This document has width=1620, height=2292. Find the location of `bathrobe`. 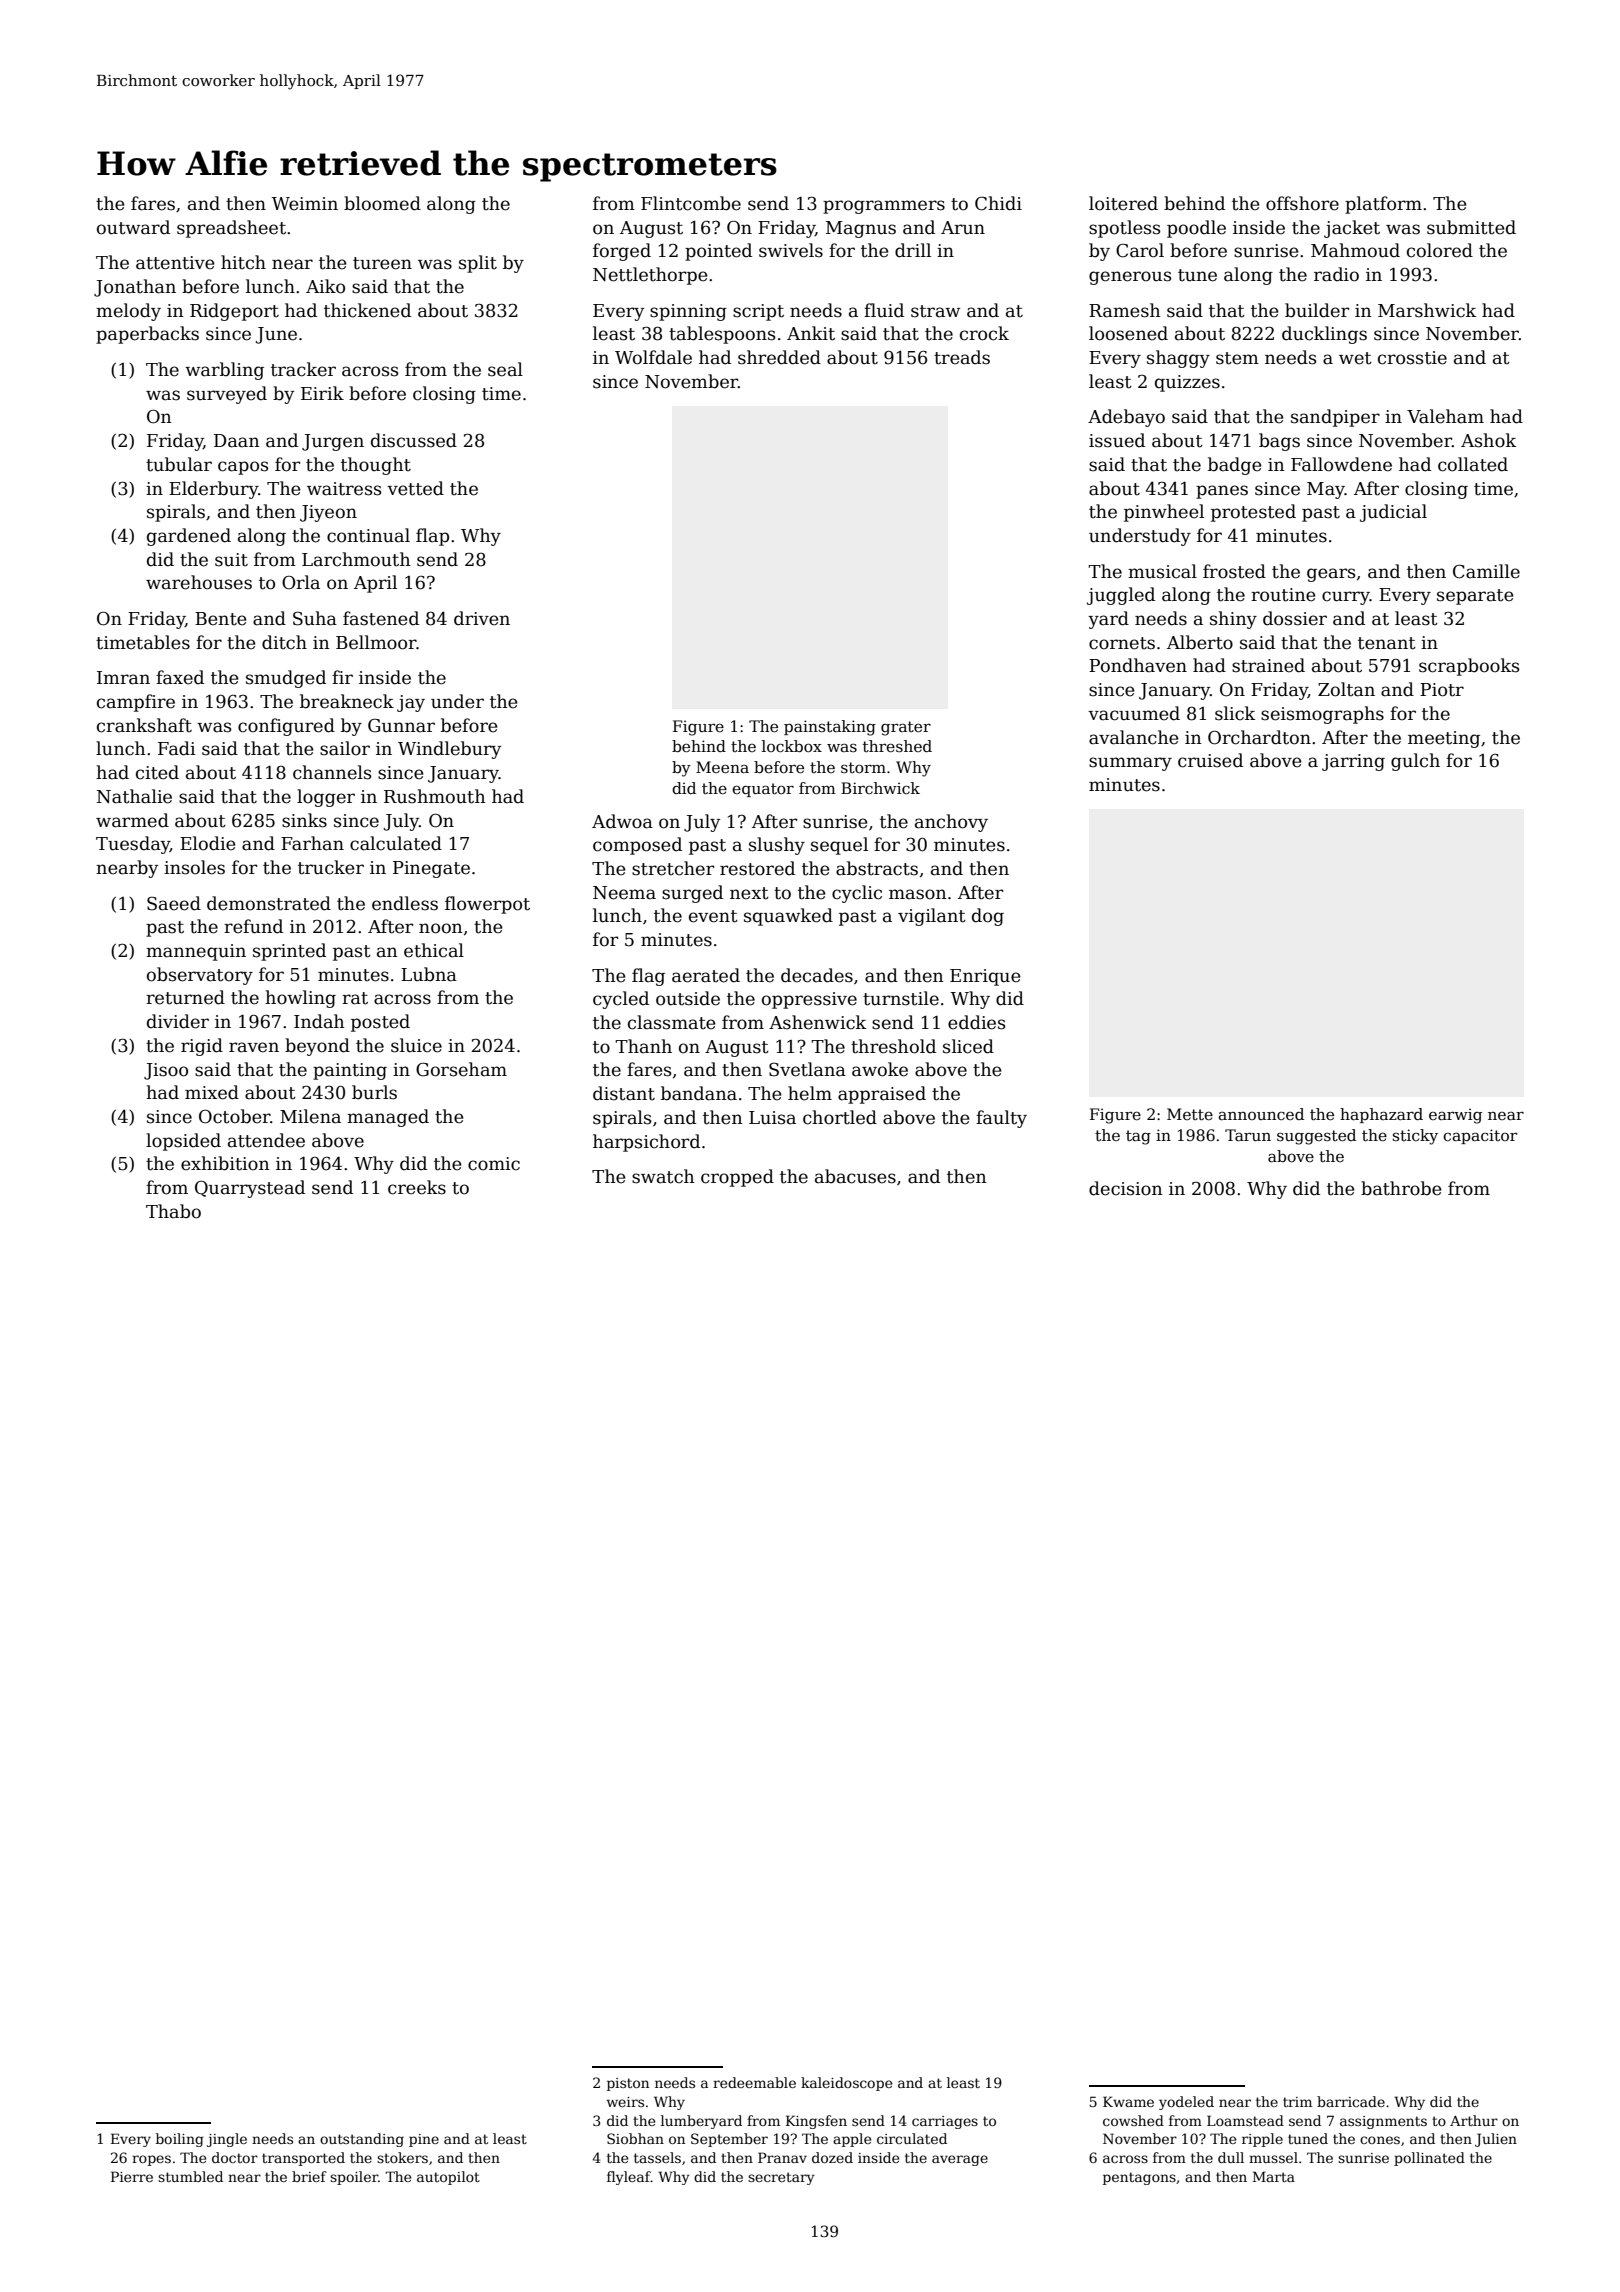

bathrobe is located at coordinates (1401, 1188).
